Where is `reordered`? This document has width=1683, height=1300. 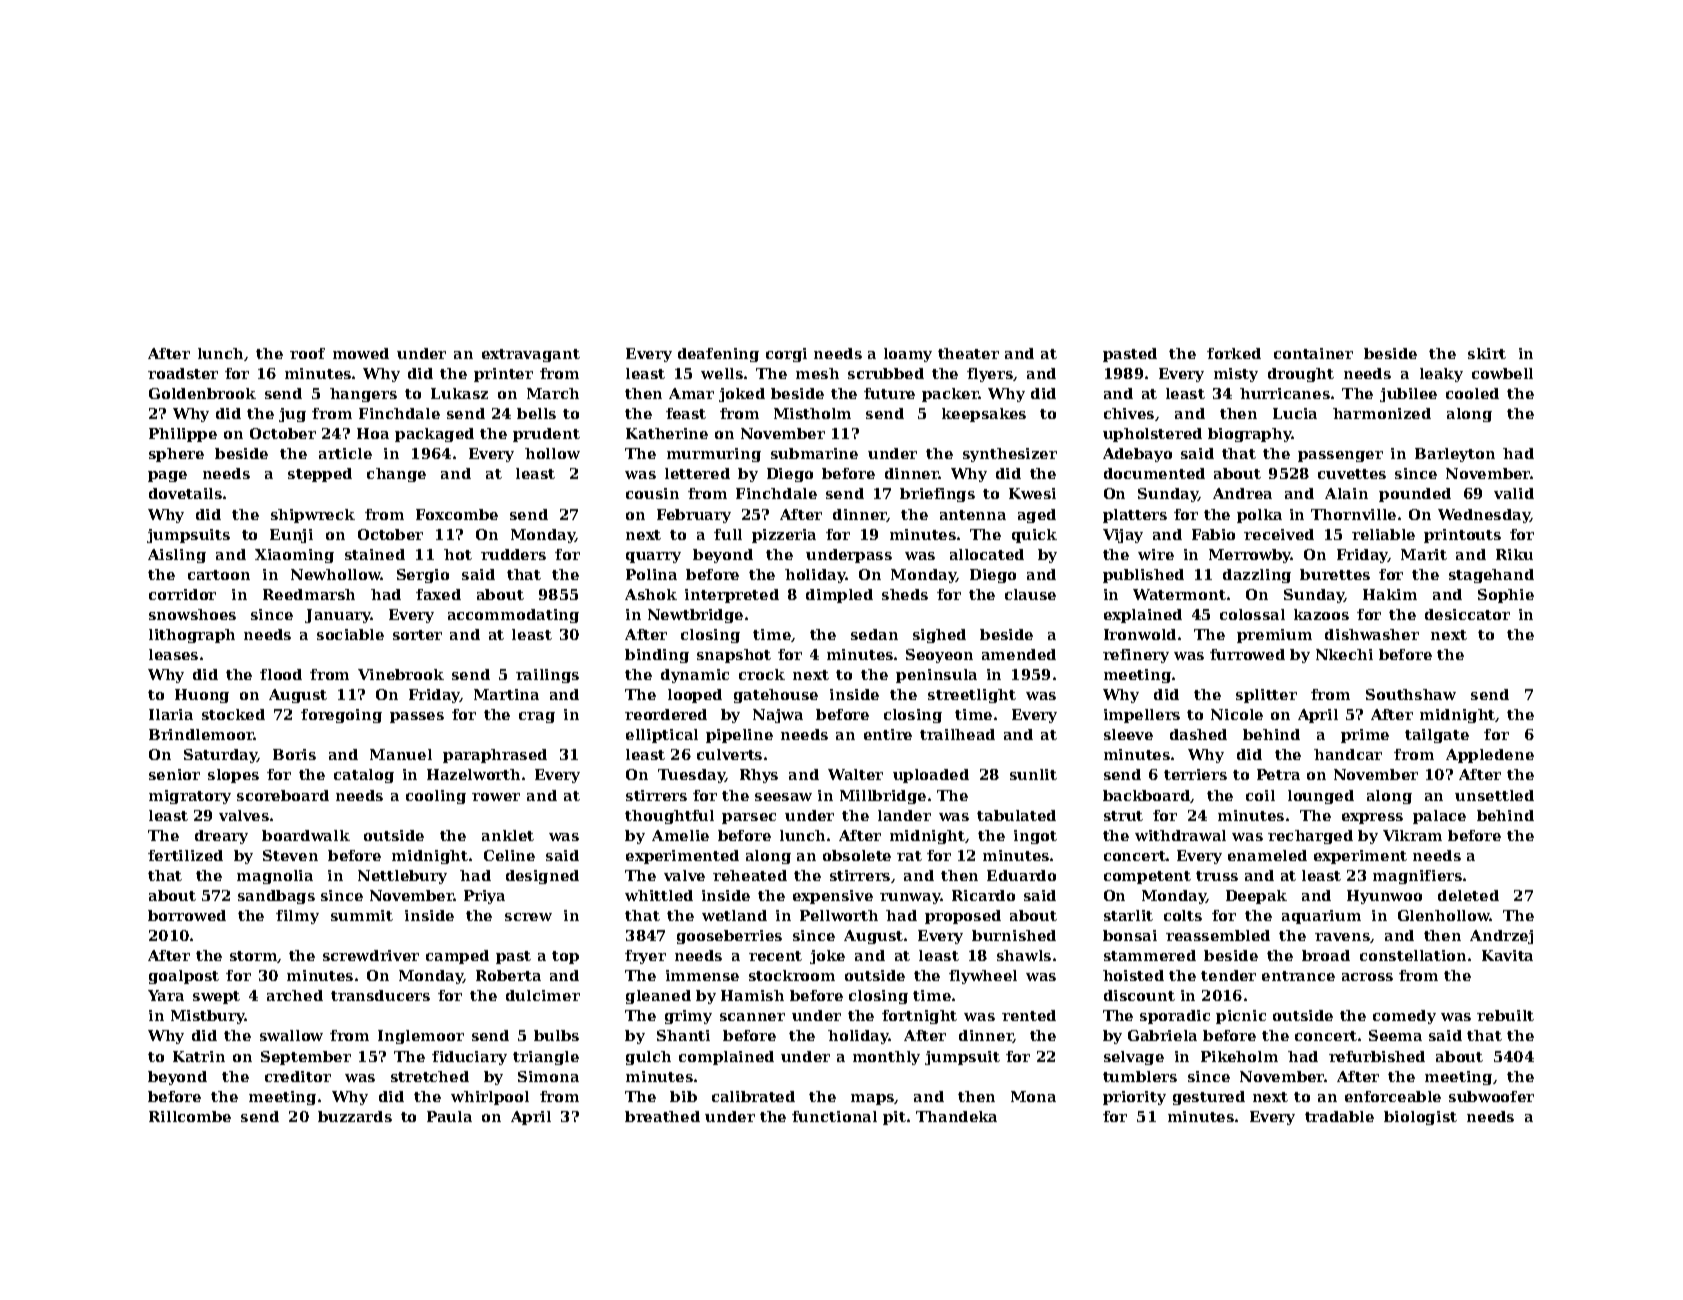
reordered is located at coordinates (666, 714).
